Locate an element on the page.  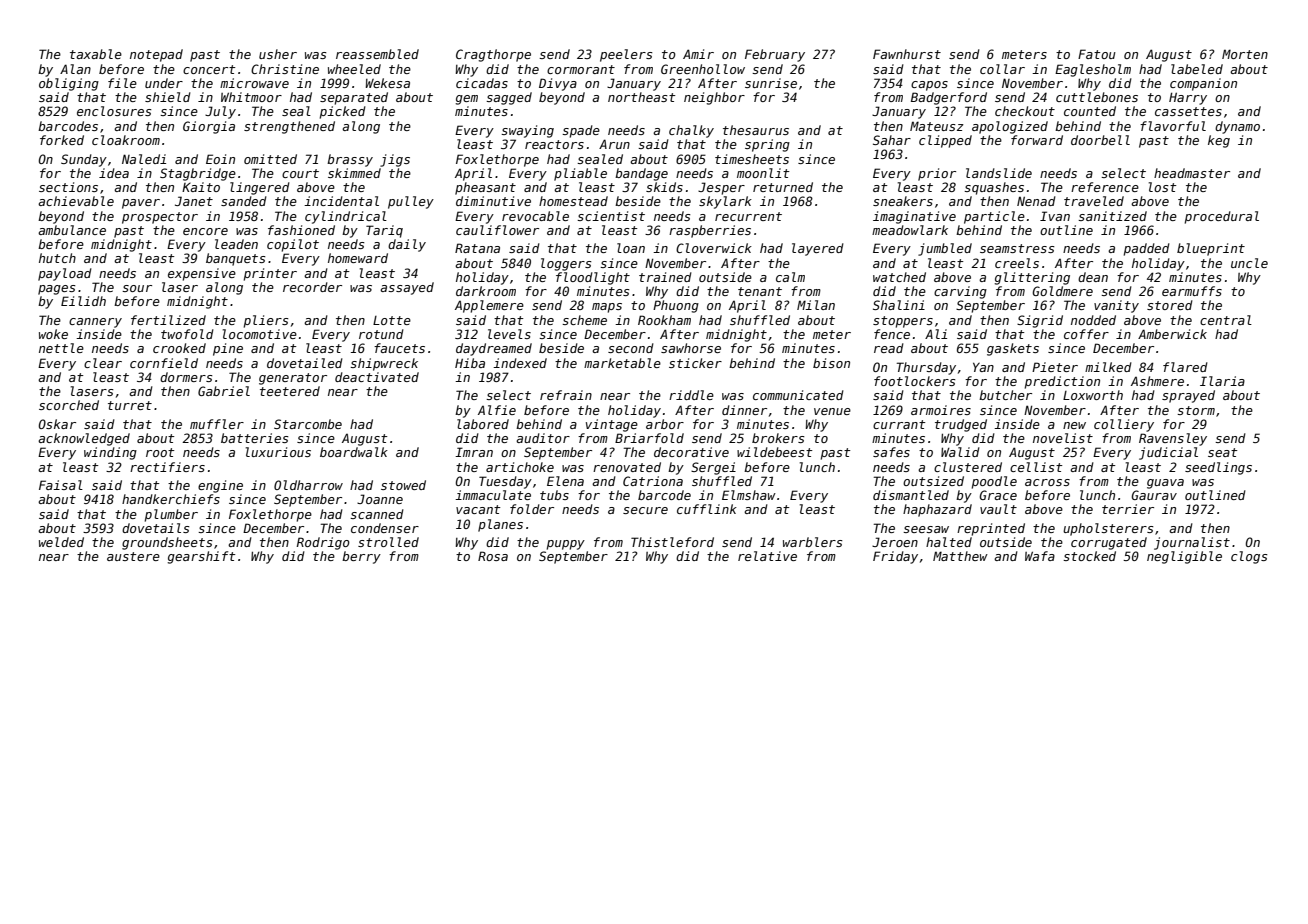
dormers is located at coordinates (186, 377).
